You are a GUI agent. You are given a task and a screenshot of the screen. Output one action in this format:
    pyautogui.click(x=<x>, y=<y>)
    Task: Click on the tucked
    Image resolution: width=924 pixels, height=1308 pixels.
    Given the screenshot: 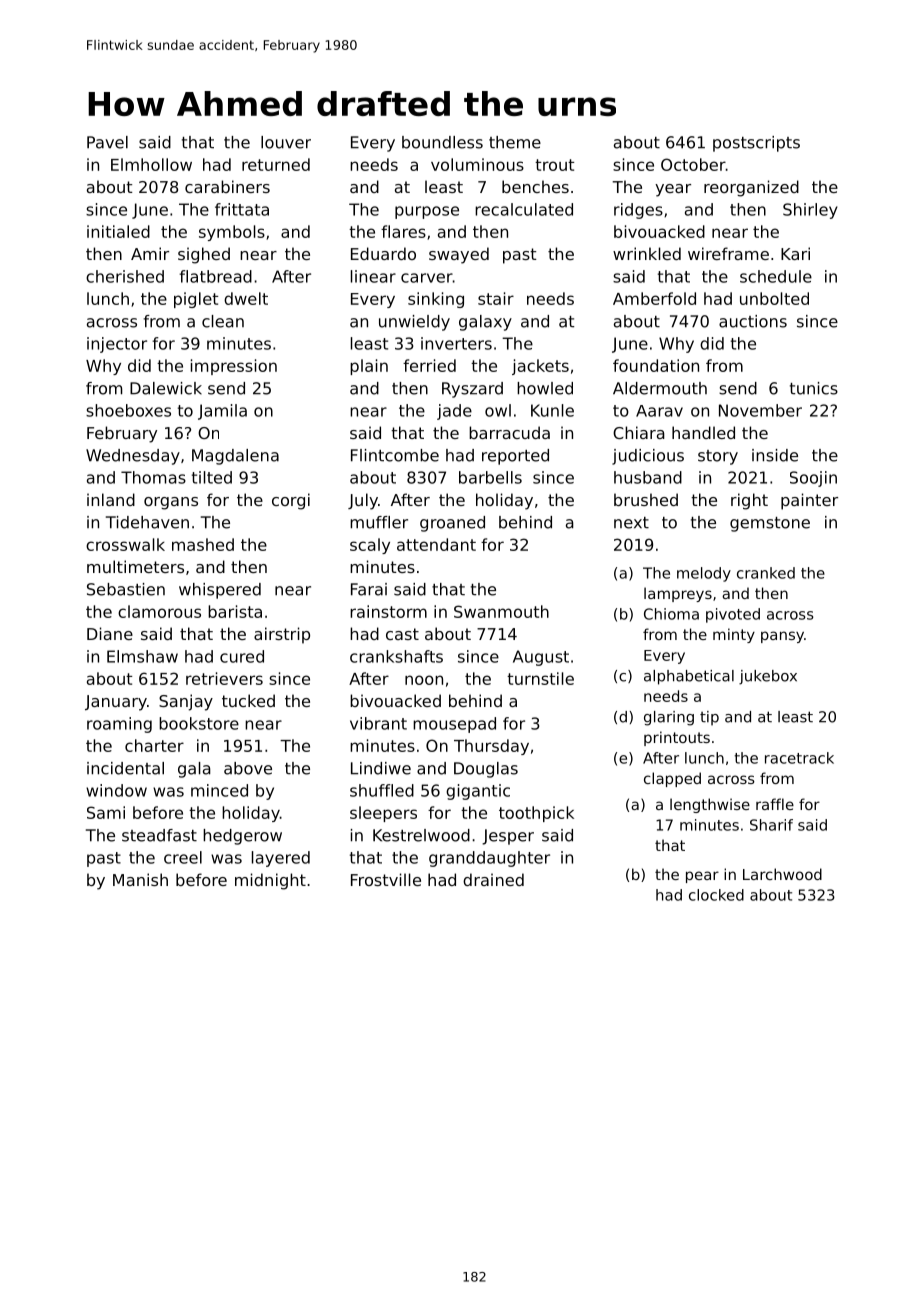 What is the action you would take?
    pyautogui.click(x=248, y=700)
